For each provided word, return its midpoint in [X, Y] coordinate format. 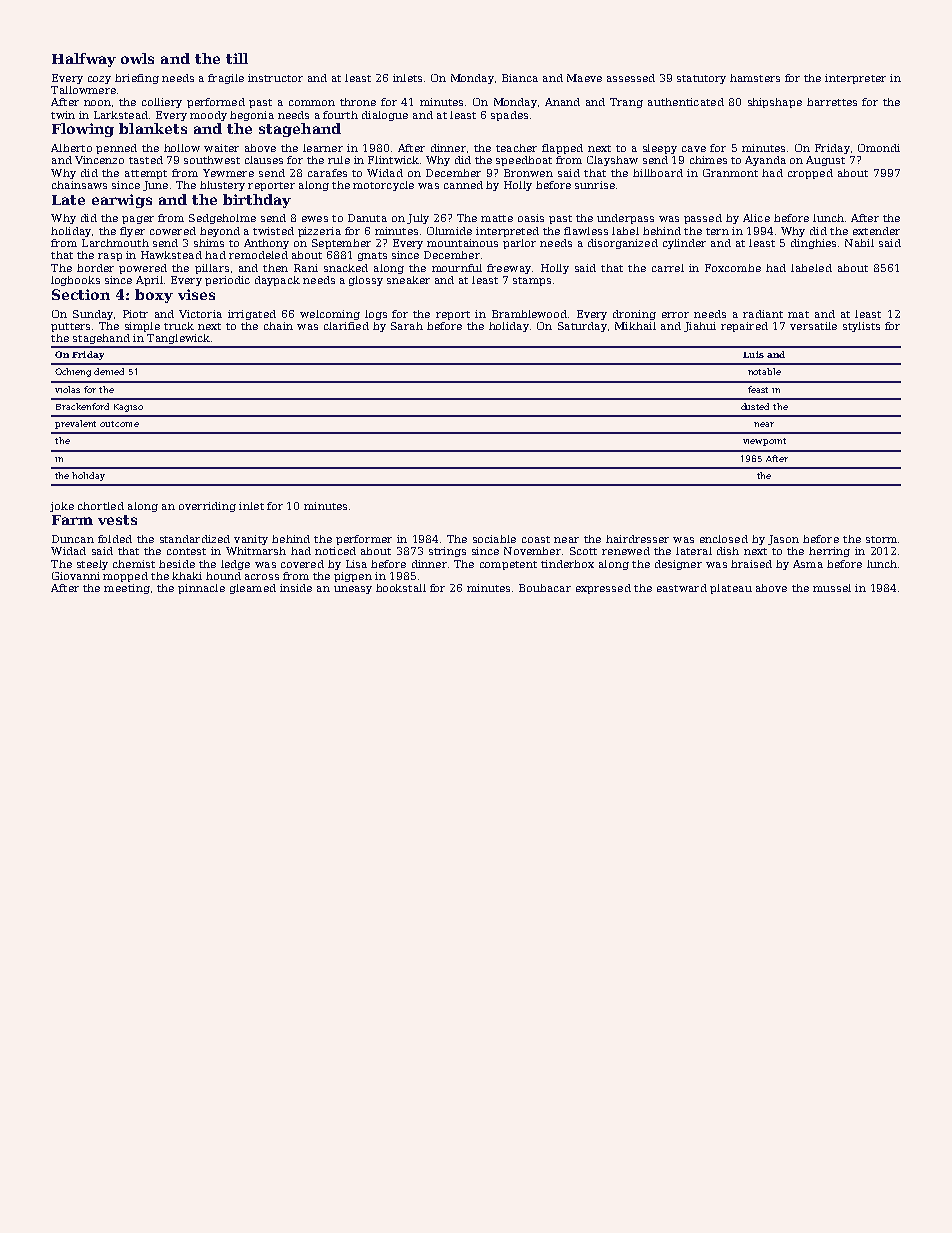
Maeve [584, 78]
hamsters [755, 78]
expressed [603, 589]
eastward [682, 588]
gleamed [253, 589]
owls [137, 58]
